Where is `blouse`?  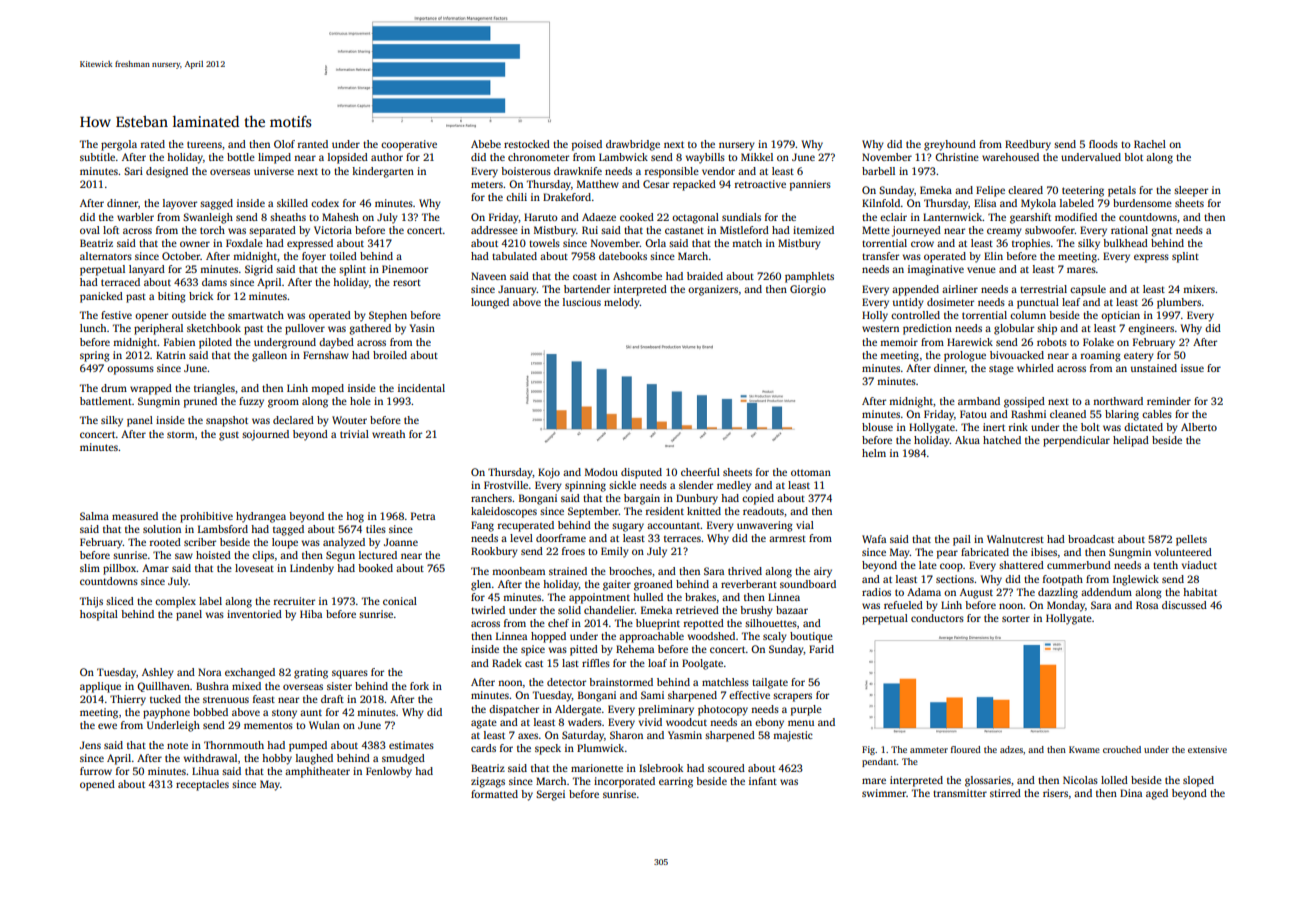
blouse is located at coordinates (877, 427).
